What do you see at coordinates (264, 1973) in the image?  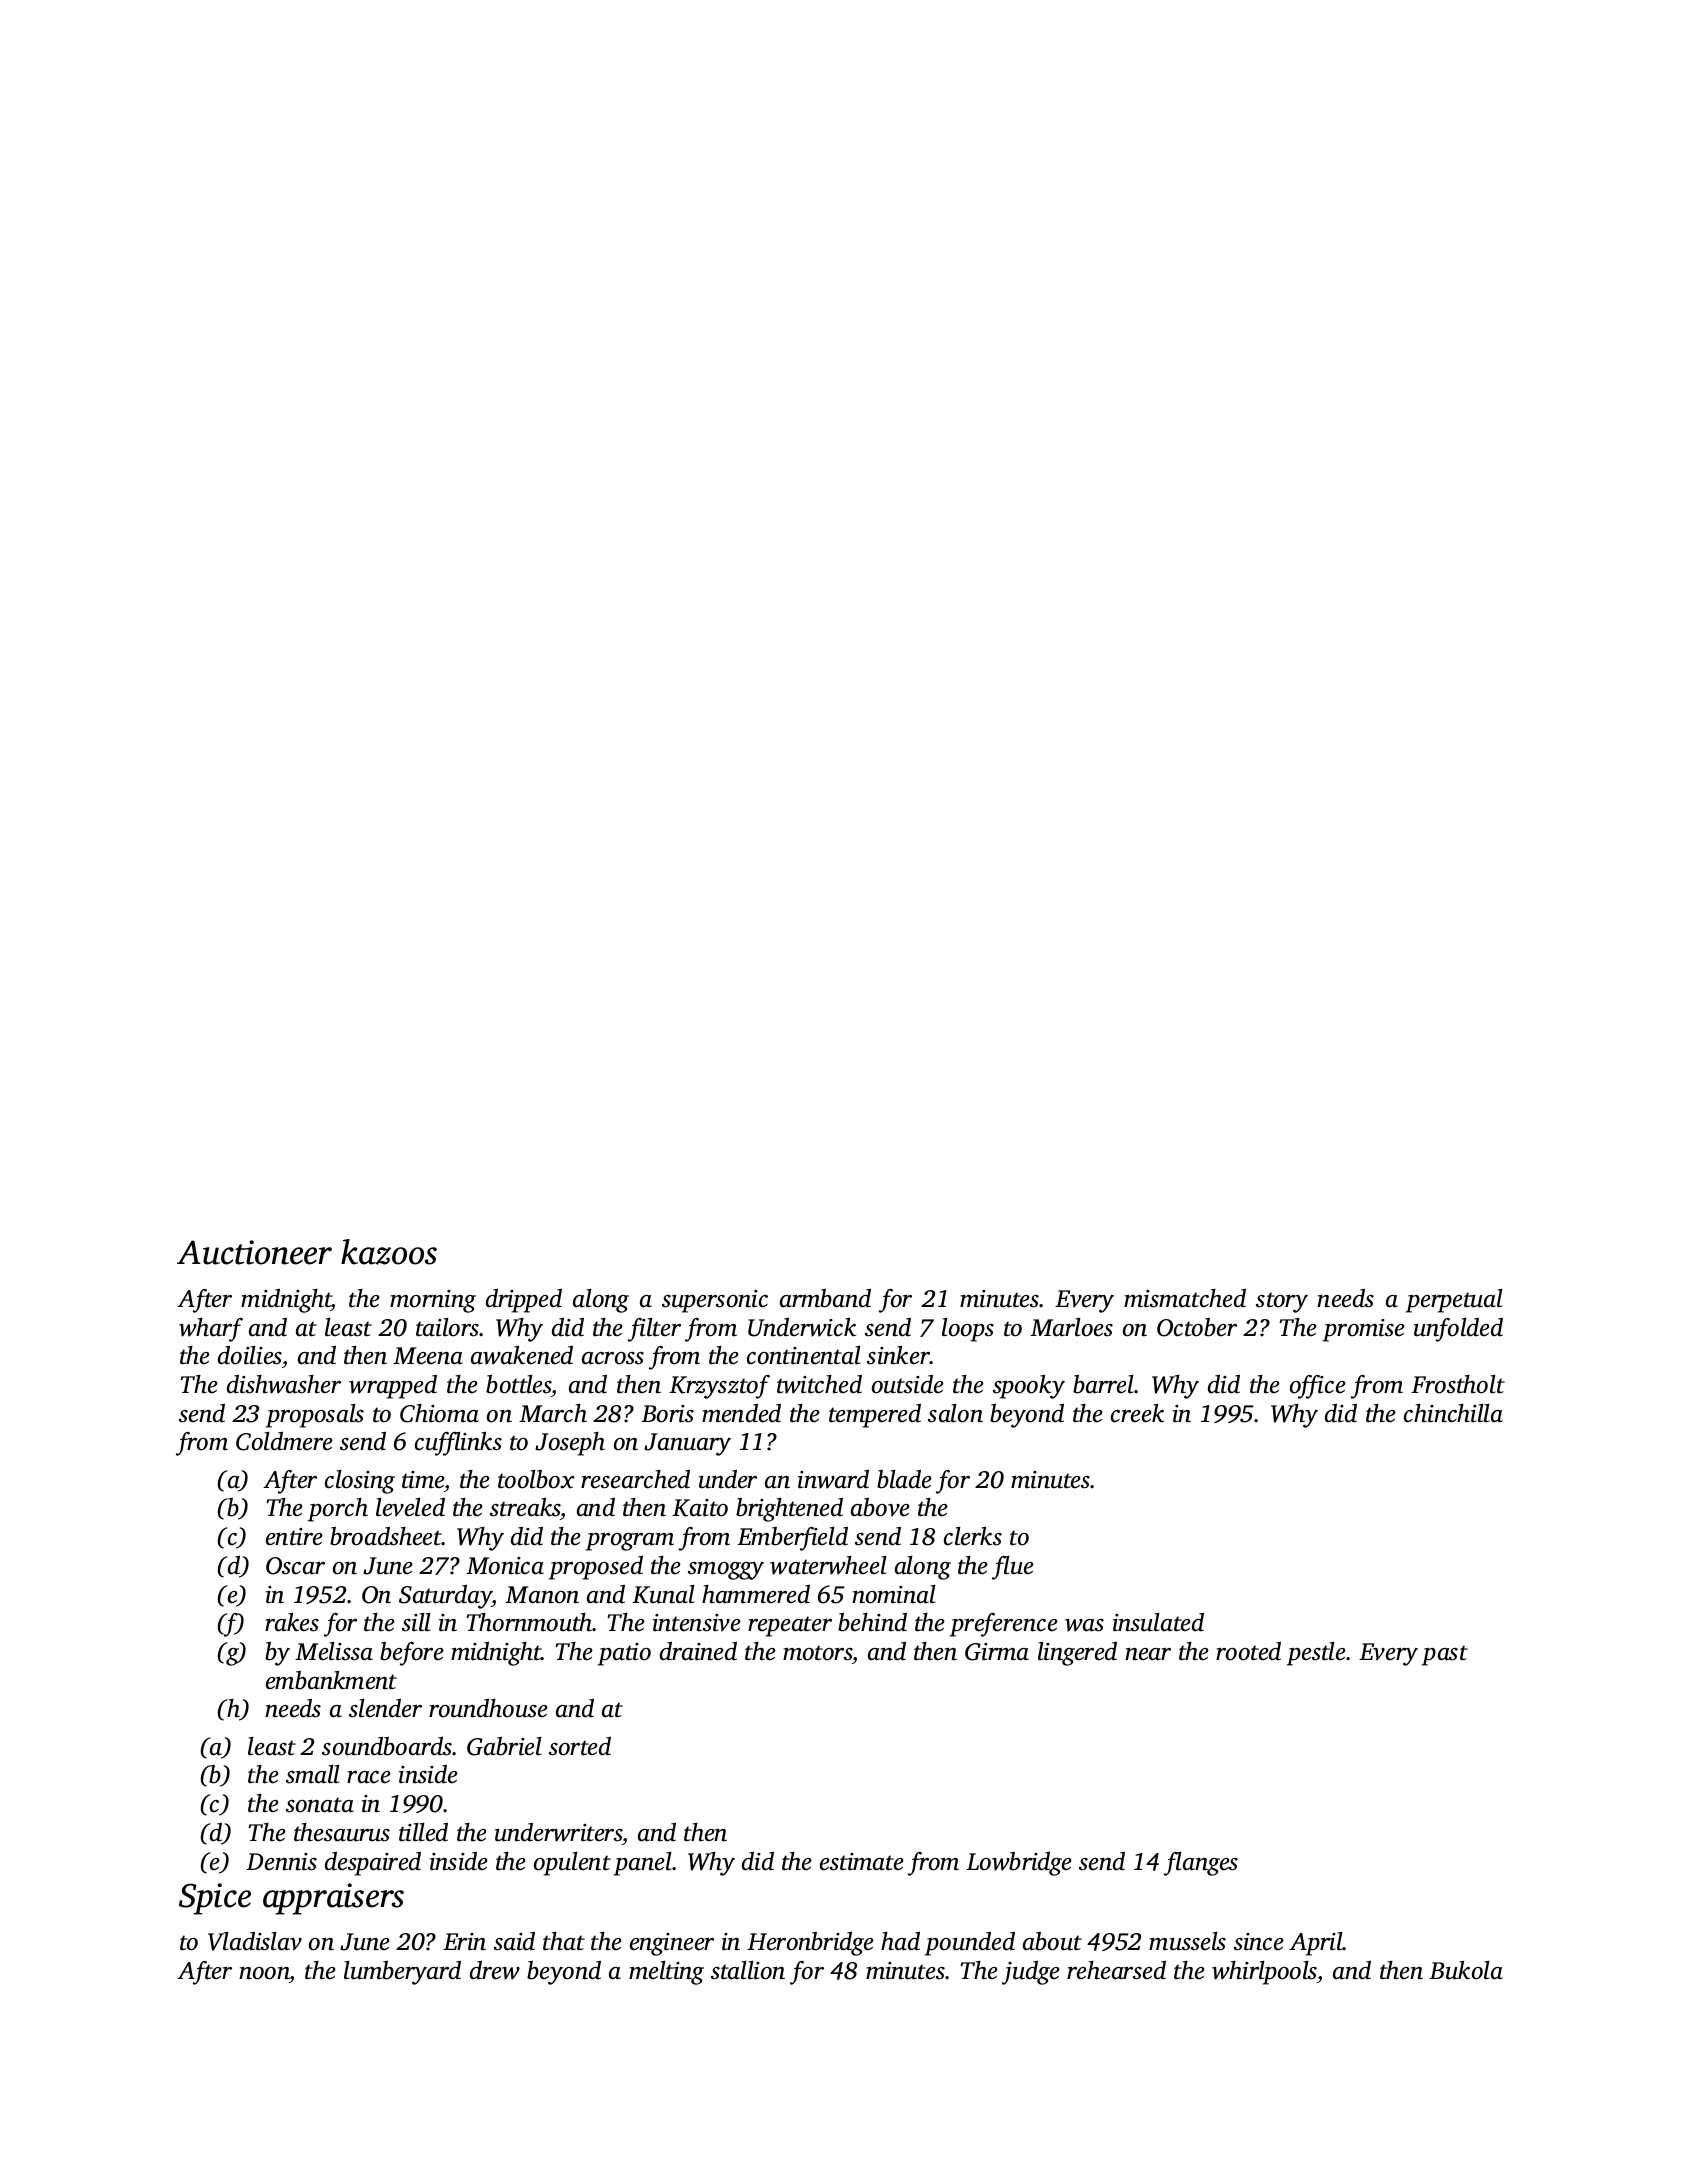 I see `noon` at bounding box center [264, 1973].
